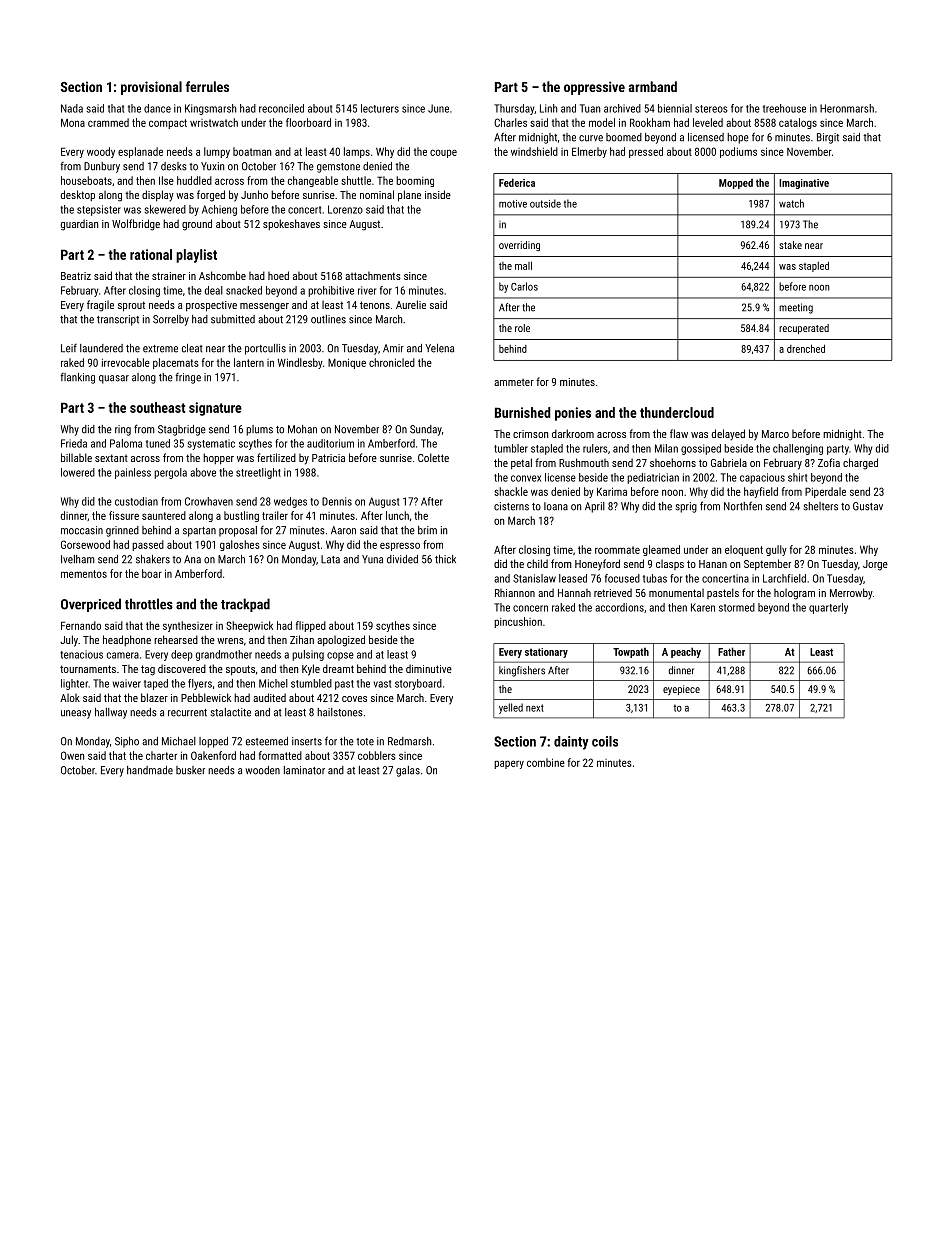 This page has width=952, height=1233. I want to click on Gorsewood, so click(85, 544).
